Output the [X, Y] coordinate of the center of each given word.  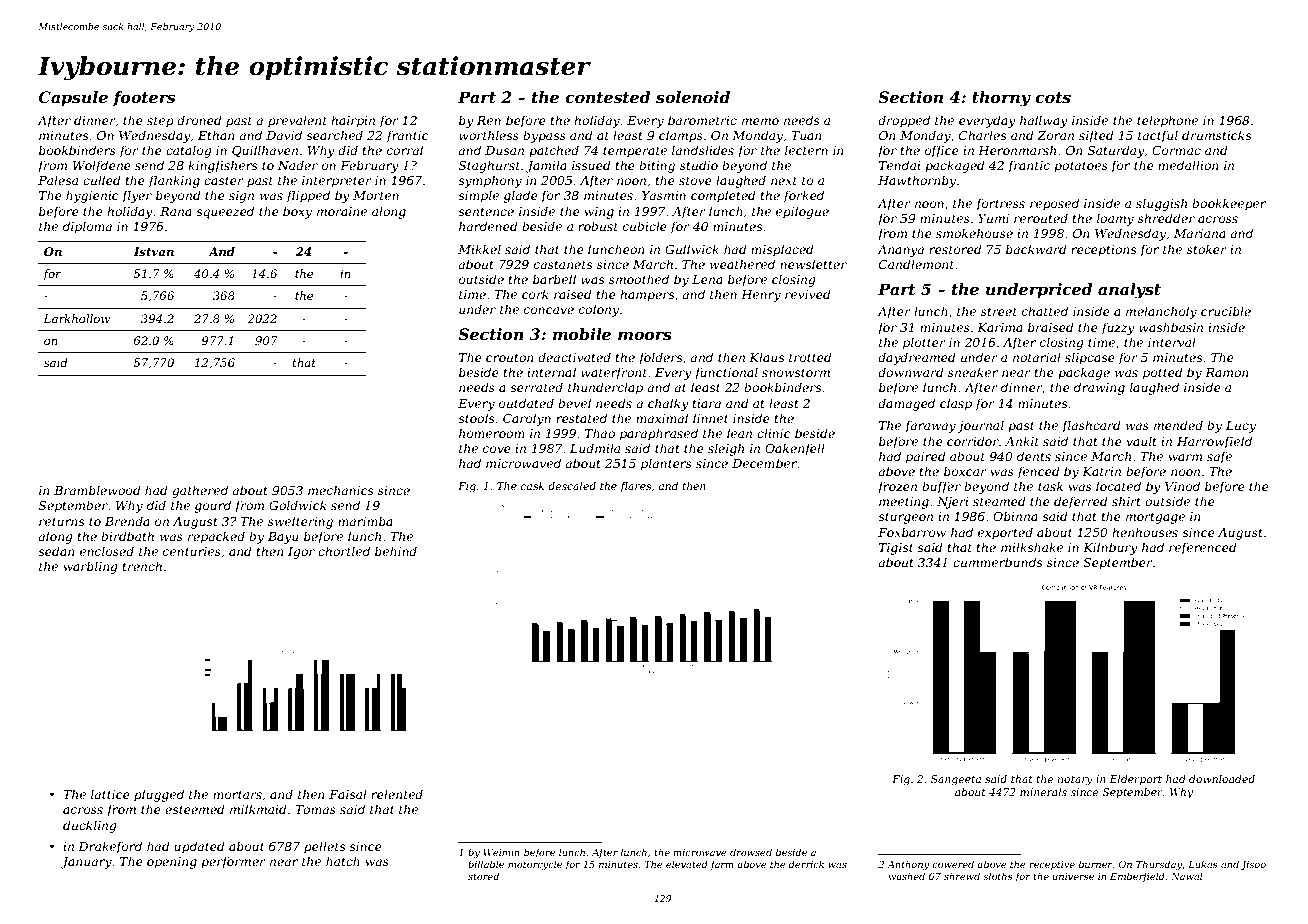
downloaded [1222, 779]
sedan [56, 551]
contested [608, 97]
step [160, 122]
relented [397, 794]
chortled [344, 551]
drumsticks [1216, 135]
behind [396, 551]
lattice [110, 794]
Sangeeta [956, 780]
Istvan [154, 251]
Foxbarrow [912, 532]
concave [549, 310]
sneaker [973, 372]
